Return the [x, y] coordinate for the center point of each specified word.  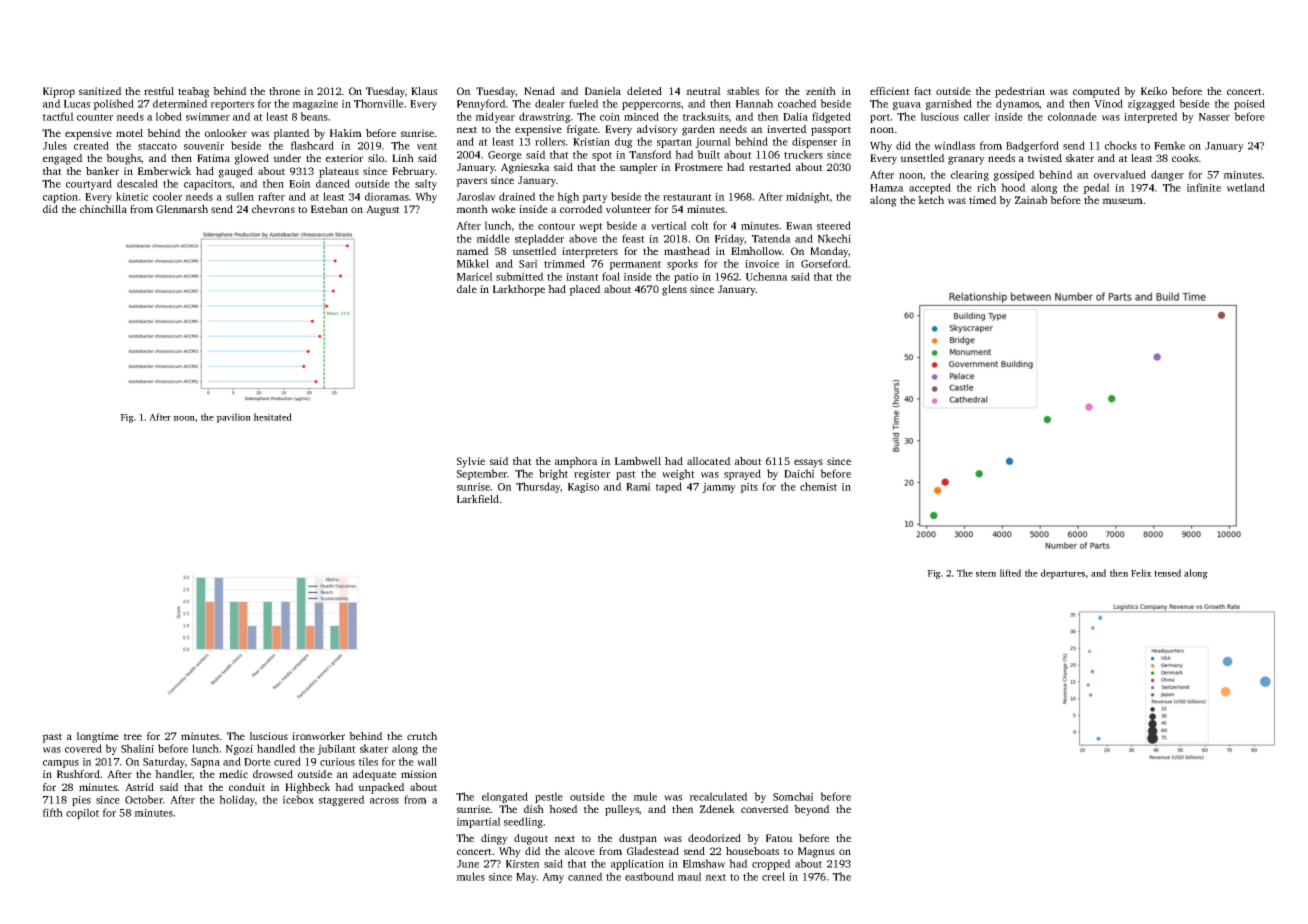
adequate [374, 775]
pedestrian [1020, 92]
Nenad [539, 91]
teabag [194, 92]
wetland [1246, 187]
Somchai [793, 796]
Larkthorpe [519, 290]
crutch [422, 736]
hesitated [272, 417]
